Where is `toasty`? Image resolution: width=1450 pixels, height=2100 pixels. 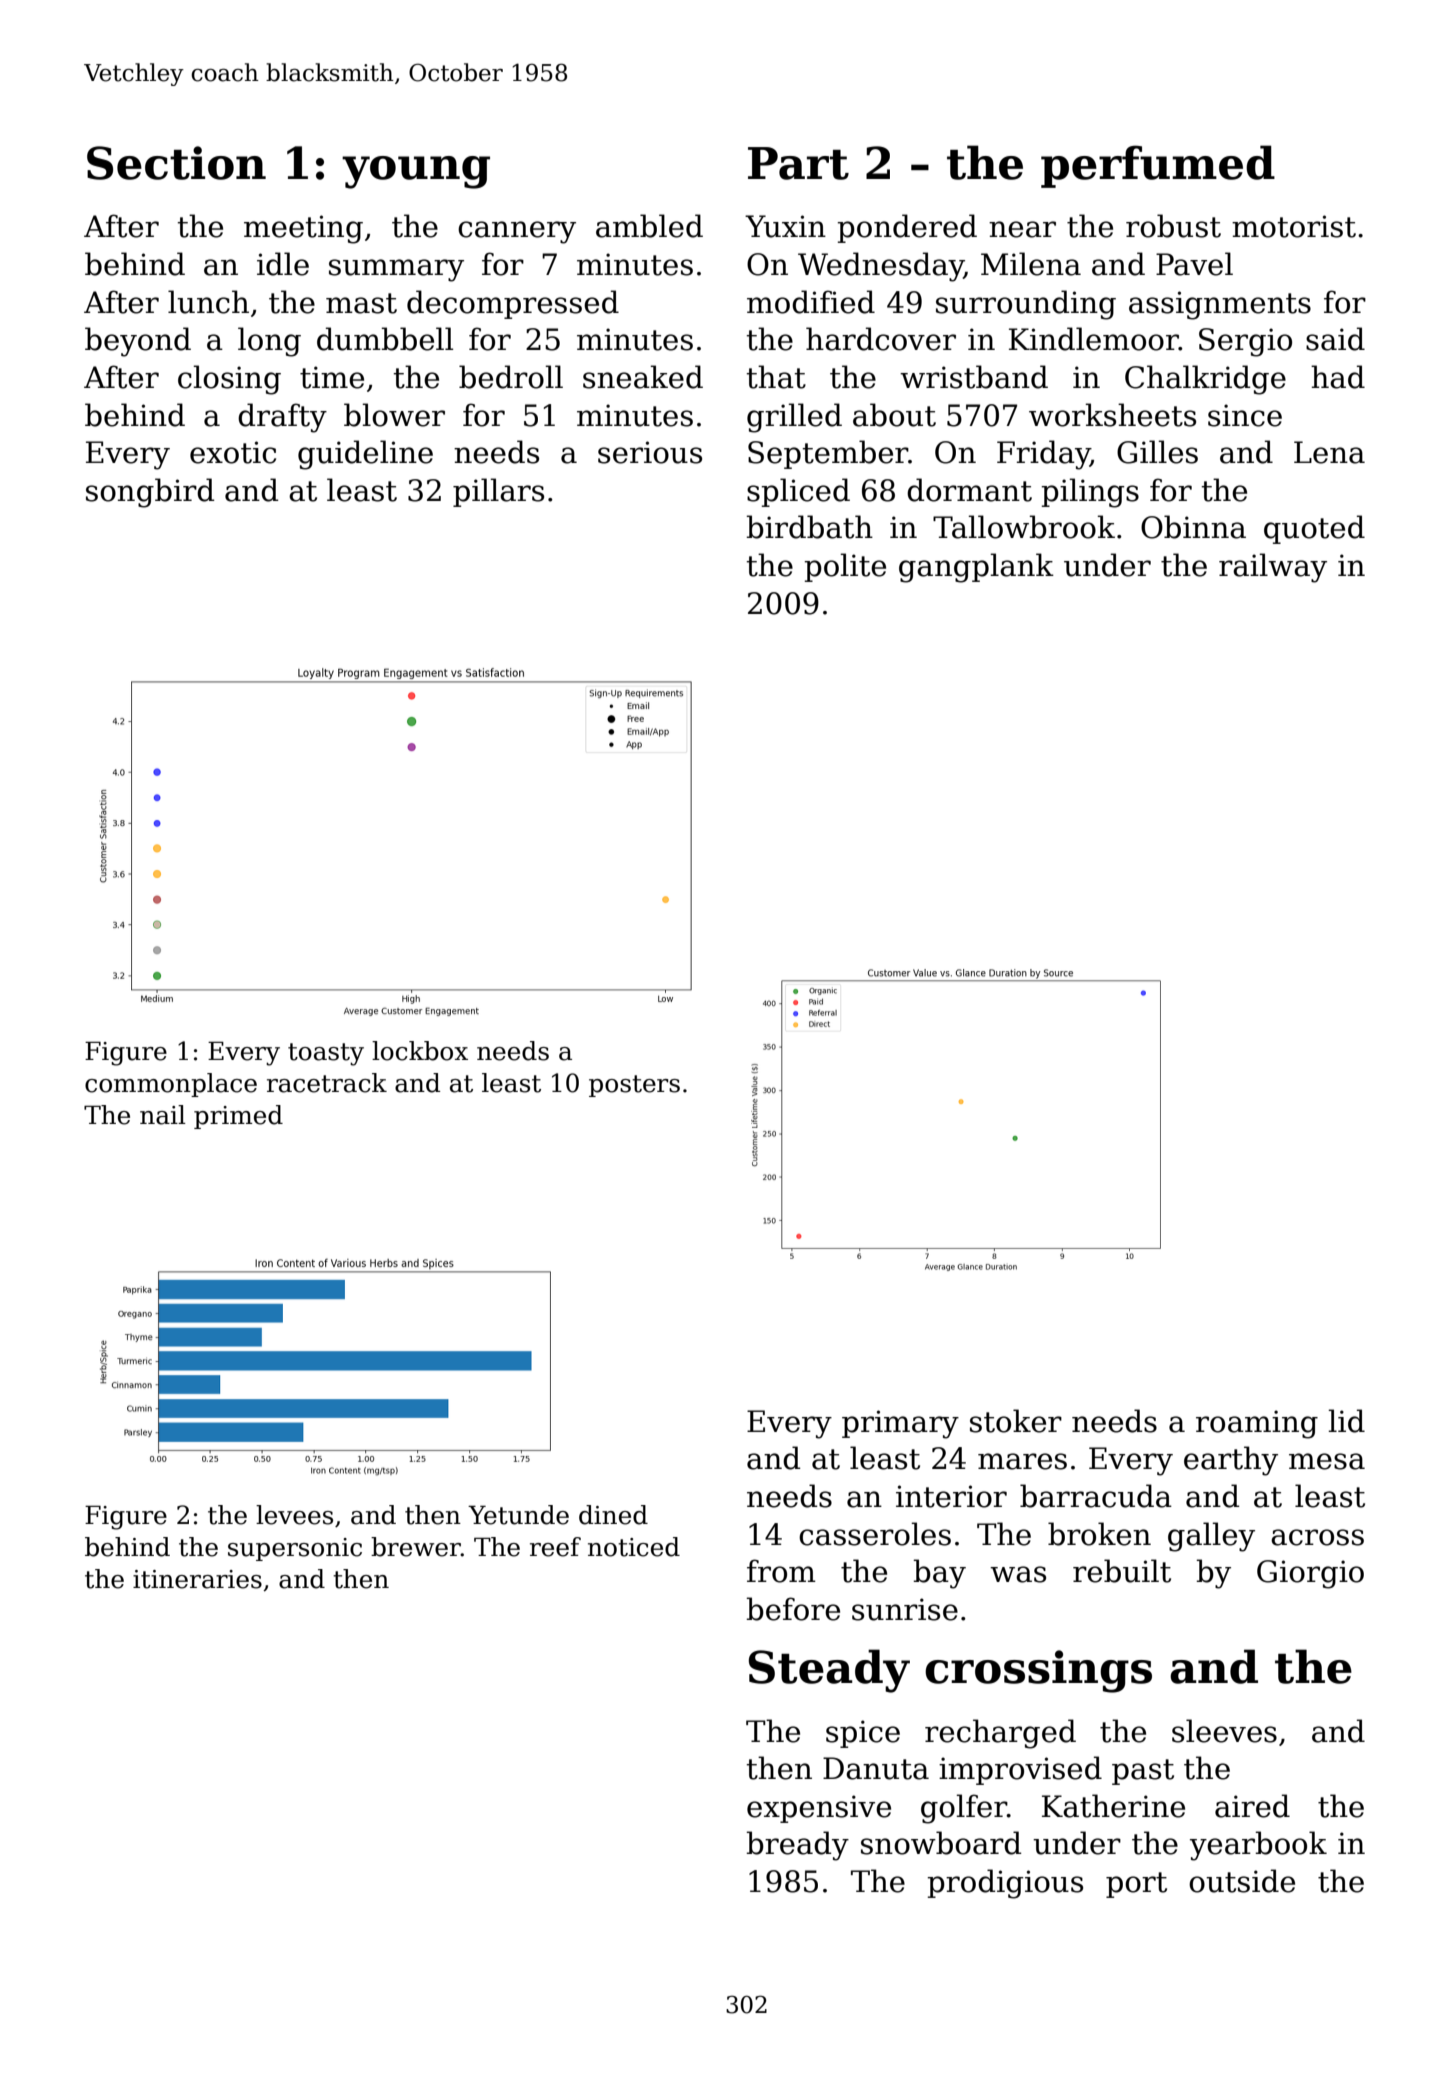 toasty is located at coordinates (326, 1054).
